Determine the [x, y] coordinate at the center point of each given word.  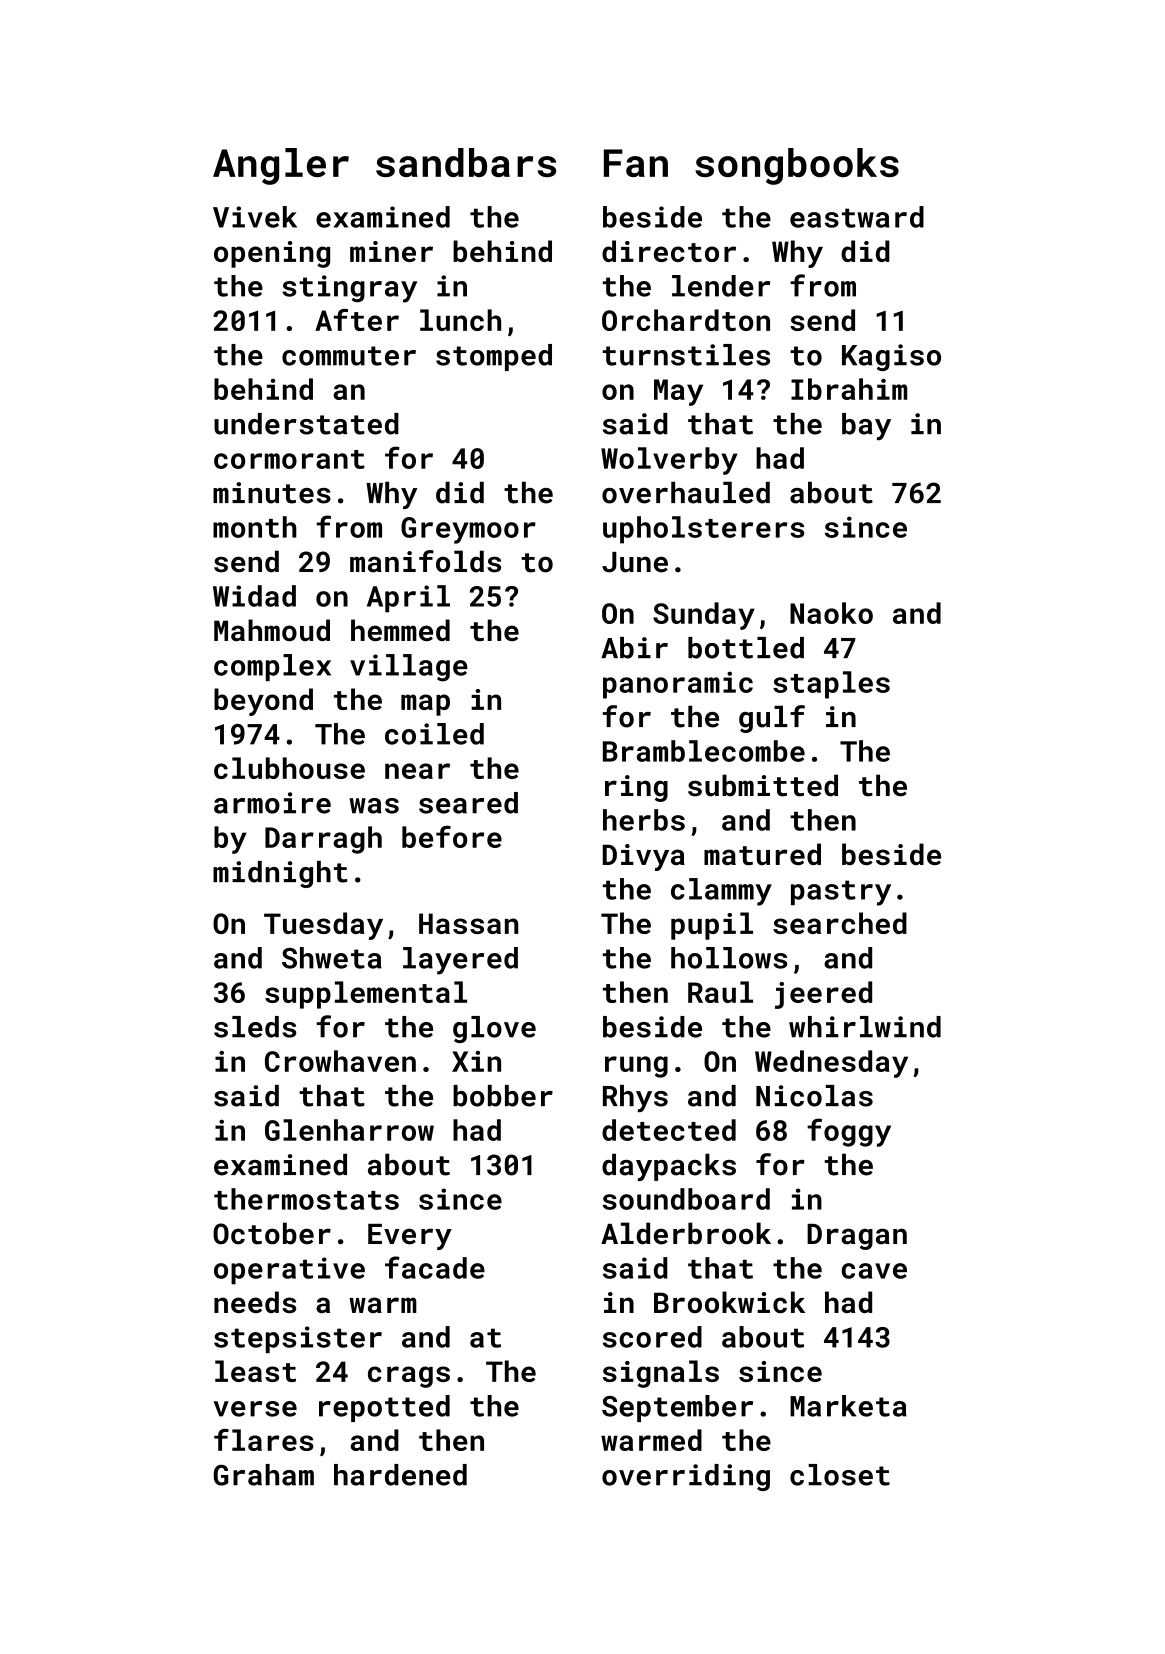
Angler [281, 166]
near [417, 771]
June [635, 562]
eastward [857, 217]
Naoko [831, 613]
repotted [384, 1408]
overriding [686, 1477]
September [677, 1408]
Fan [636, 163]
